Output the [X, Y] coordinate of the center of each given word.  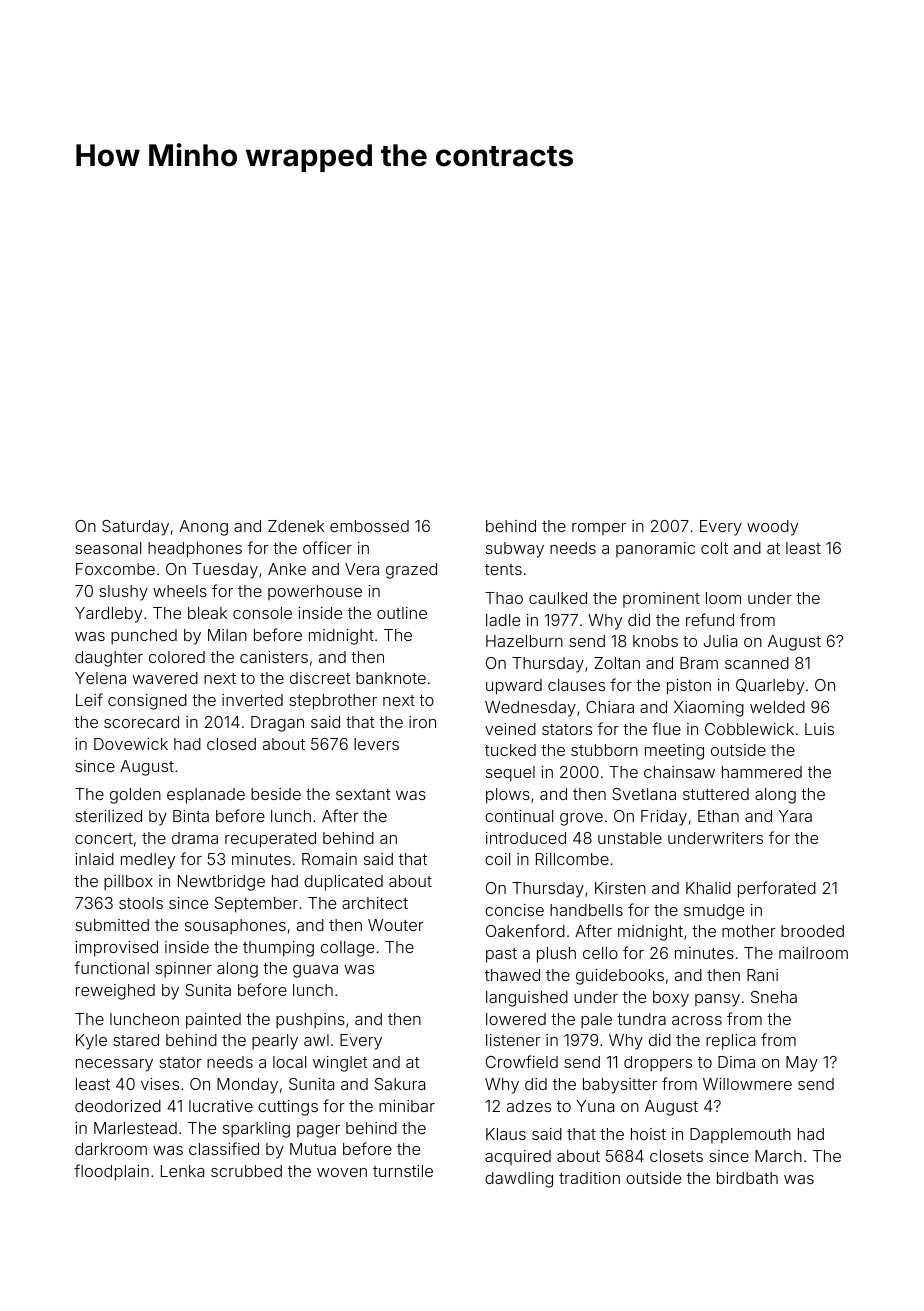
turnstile [403, 1171]
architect [375, 903]
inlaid [94, 859]
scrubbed [246, 1171]
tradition [589, 1178]
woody [772, 528]
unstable [630, 838]
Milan [227, 635]
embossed [369, 526]
